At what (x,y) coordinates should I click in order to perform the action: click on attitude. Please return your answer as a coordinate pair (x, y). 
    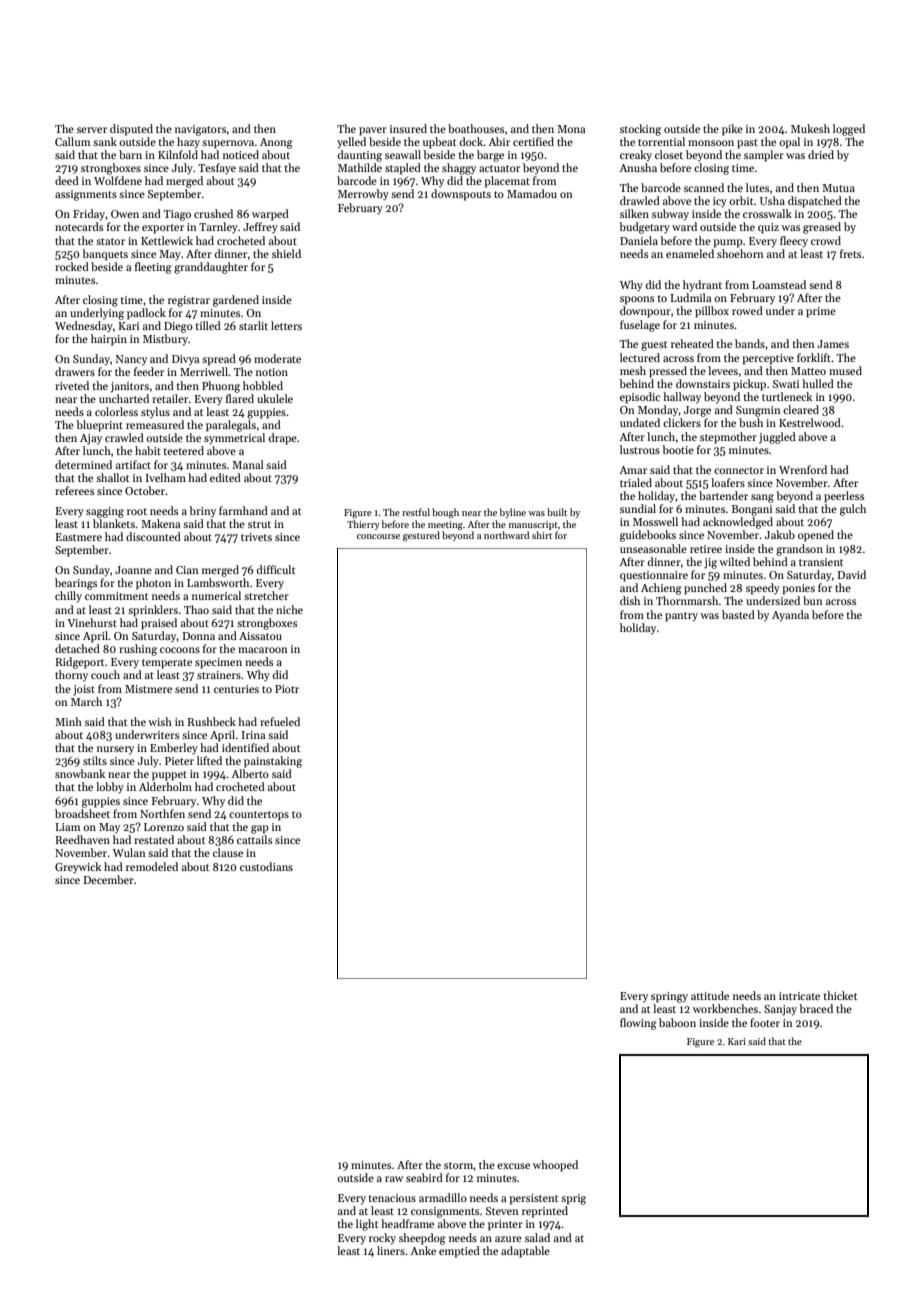
    Looking at the image, I should click on (710, 995).
